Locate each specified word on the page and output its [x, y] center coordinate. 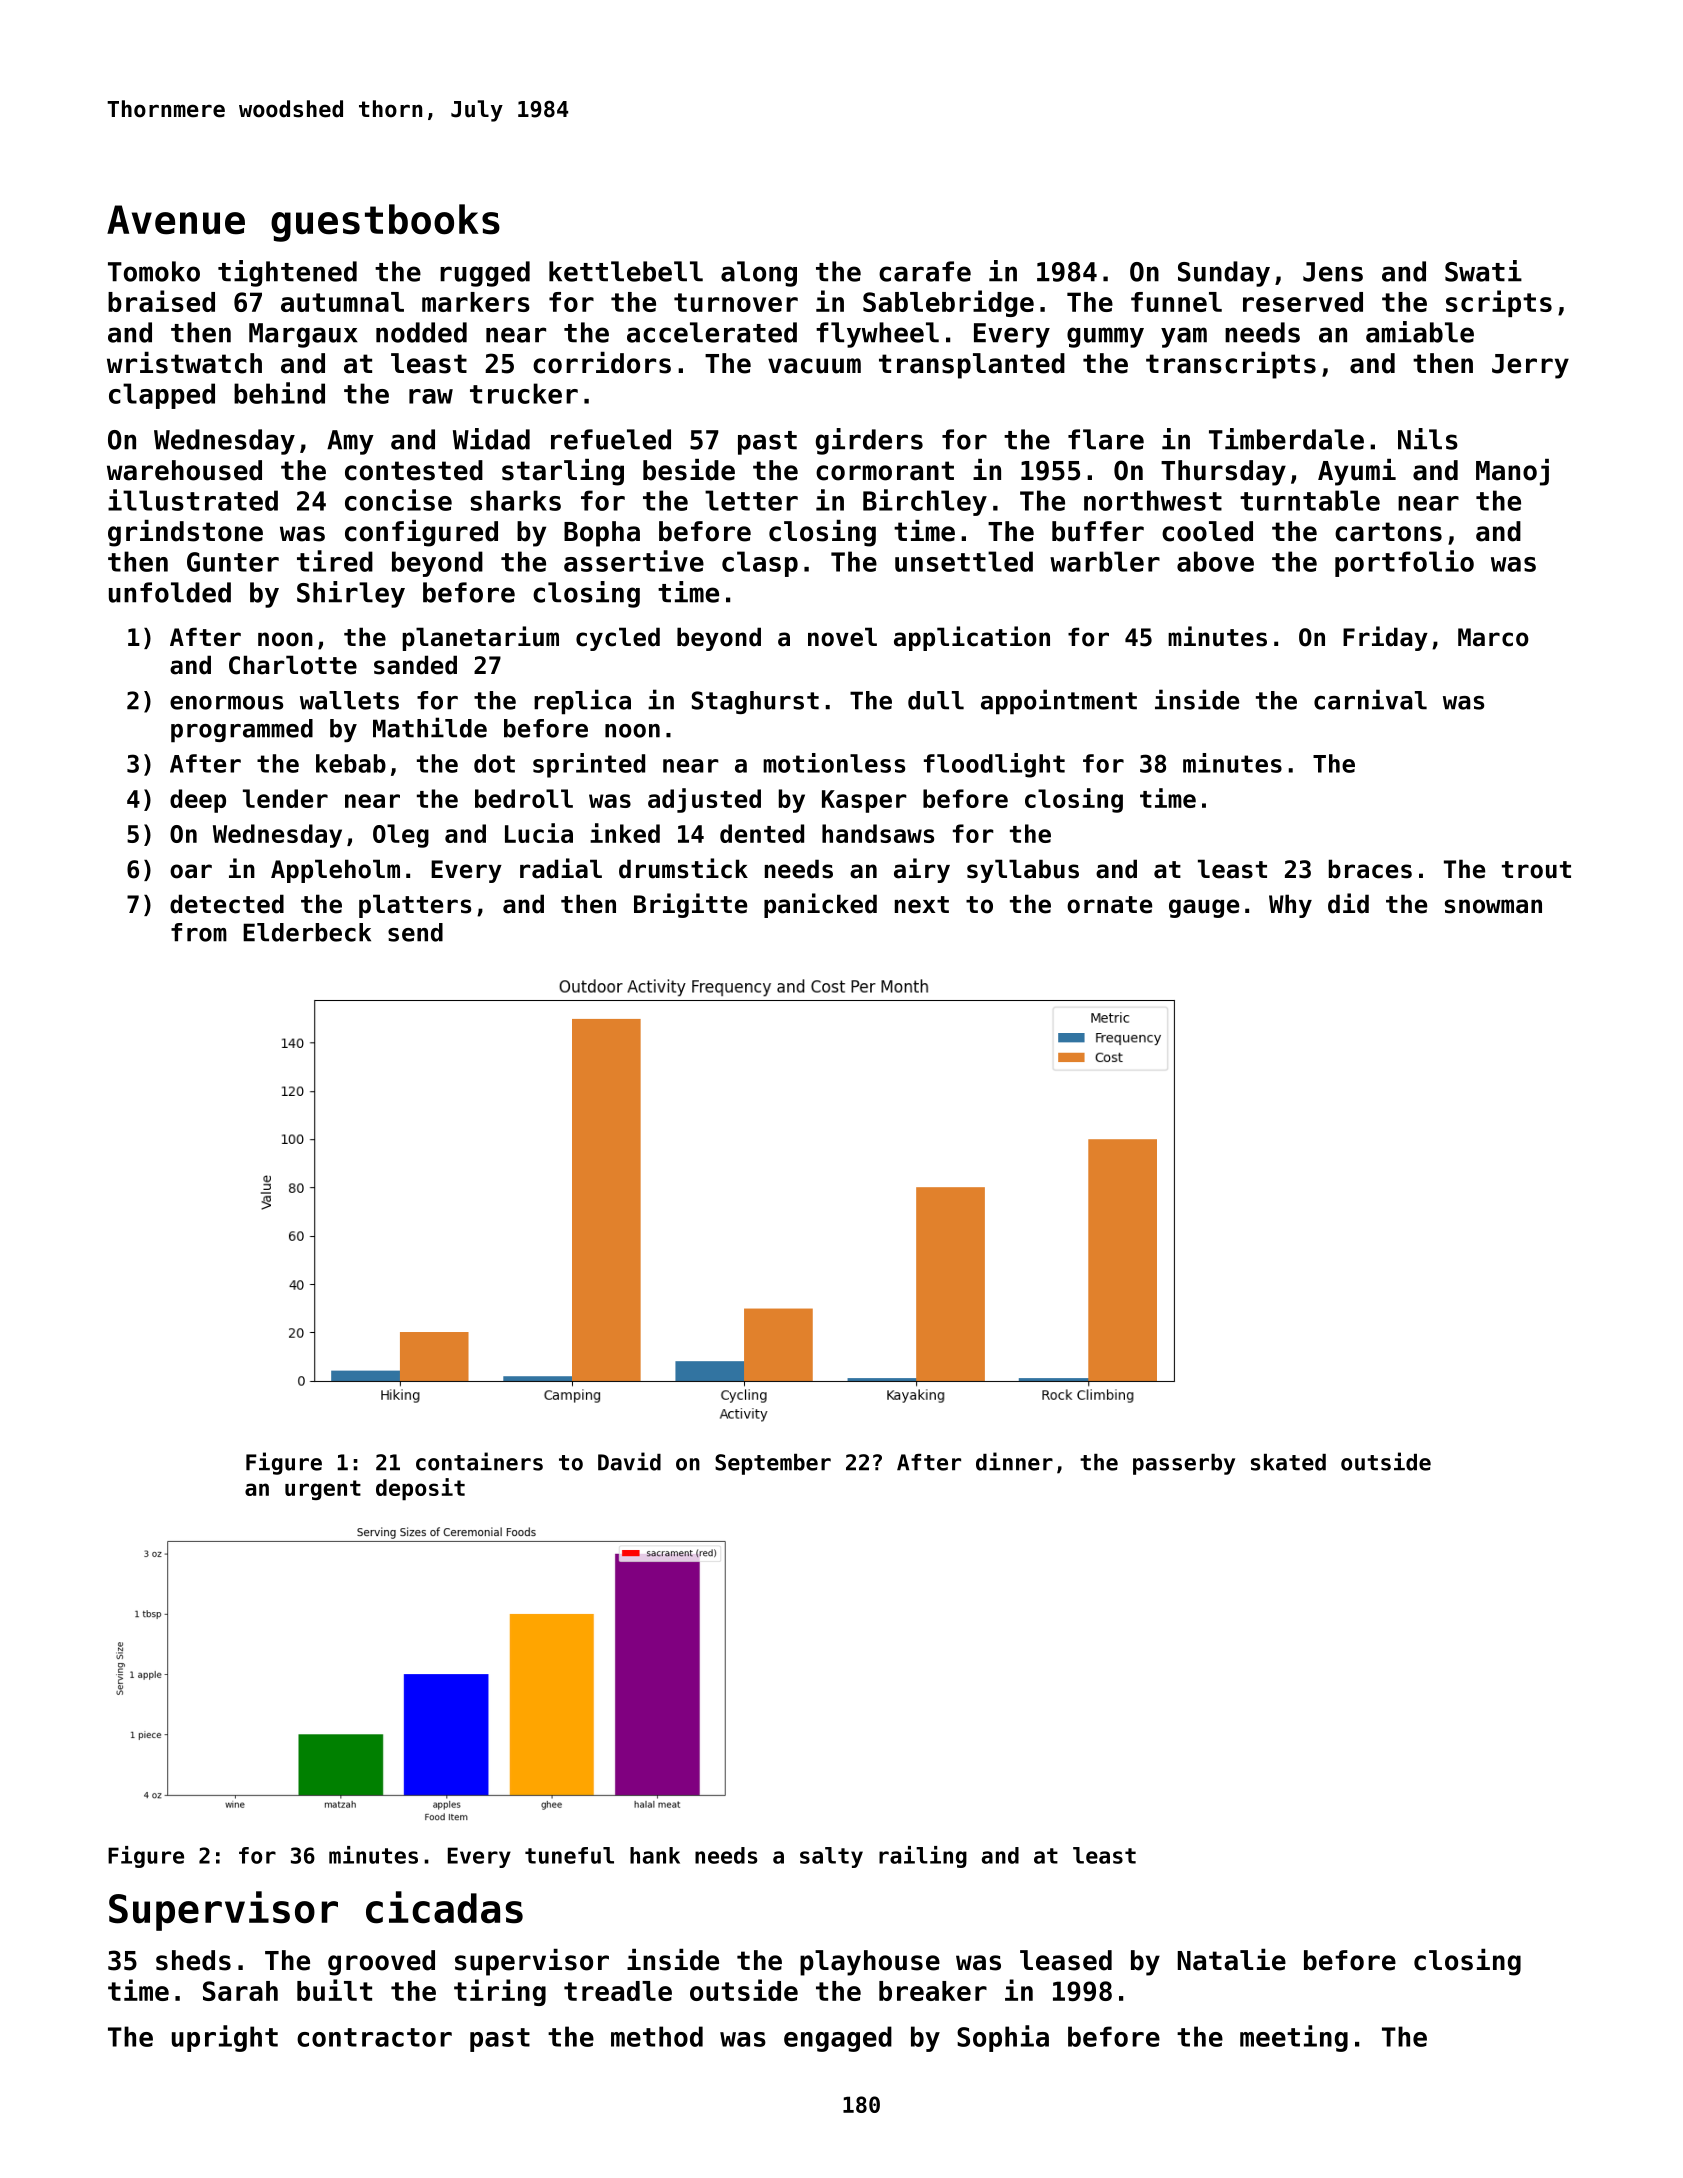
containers [479, 1461]
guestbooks [385, 223]
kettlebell [626, 271]
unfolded [170, 592]
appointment [1059, 702]
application [972, 638]
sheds [193, 1960]
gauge [1204, 908]
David [629, 1461]
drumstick [683, 868]
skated [1288, 1462]
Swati [1483, 271]
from [199, 932]
